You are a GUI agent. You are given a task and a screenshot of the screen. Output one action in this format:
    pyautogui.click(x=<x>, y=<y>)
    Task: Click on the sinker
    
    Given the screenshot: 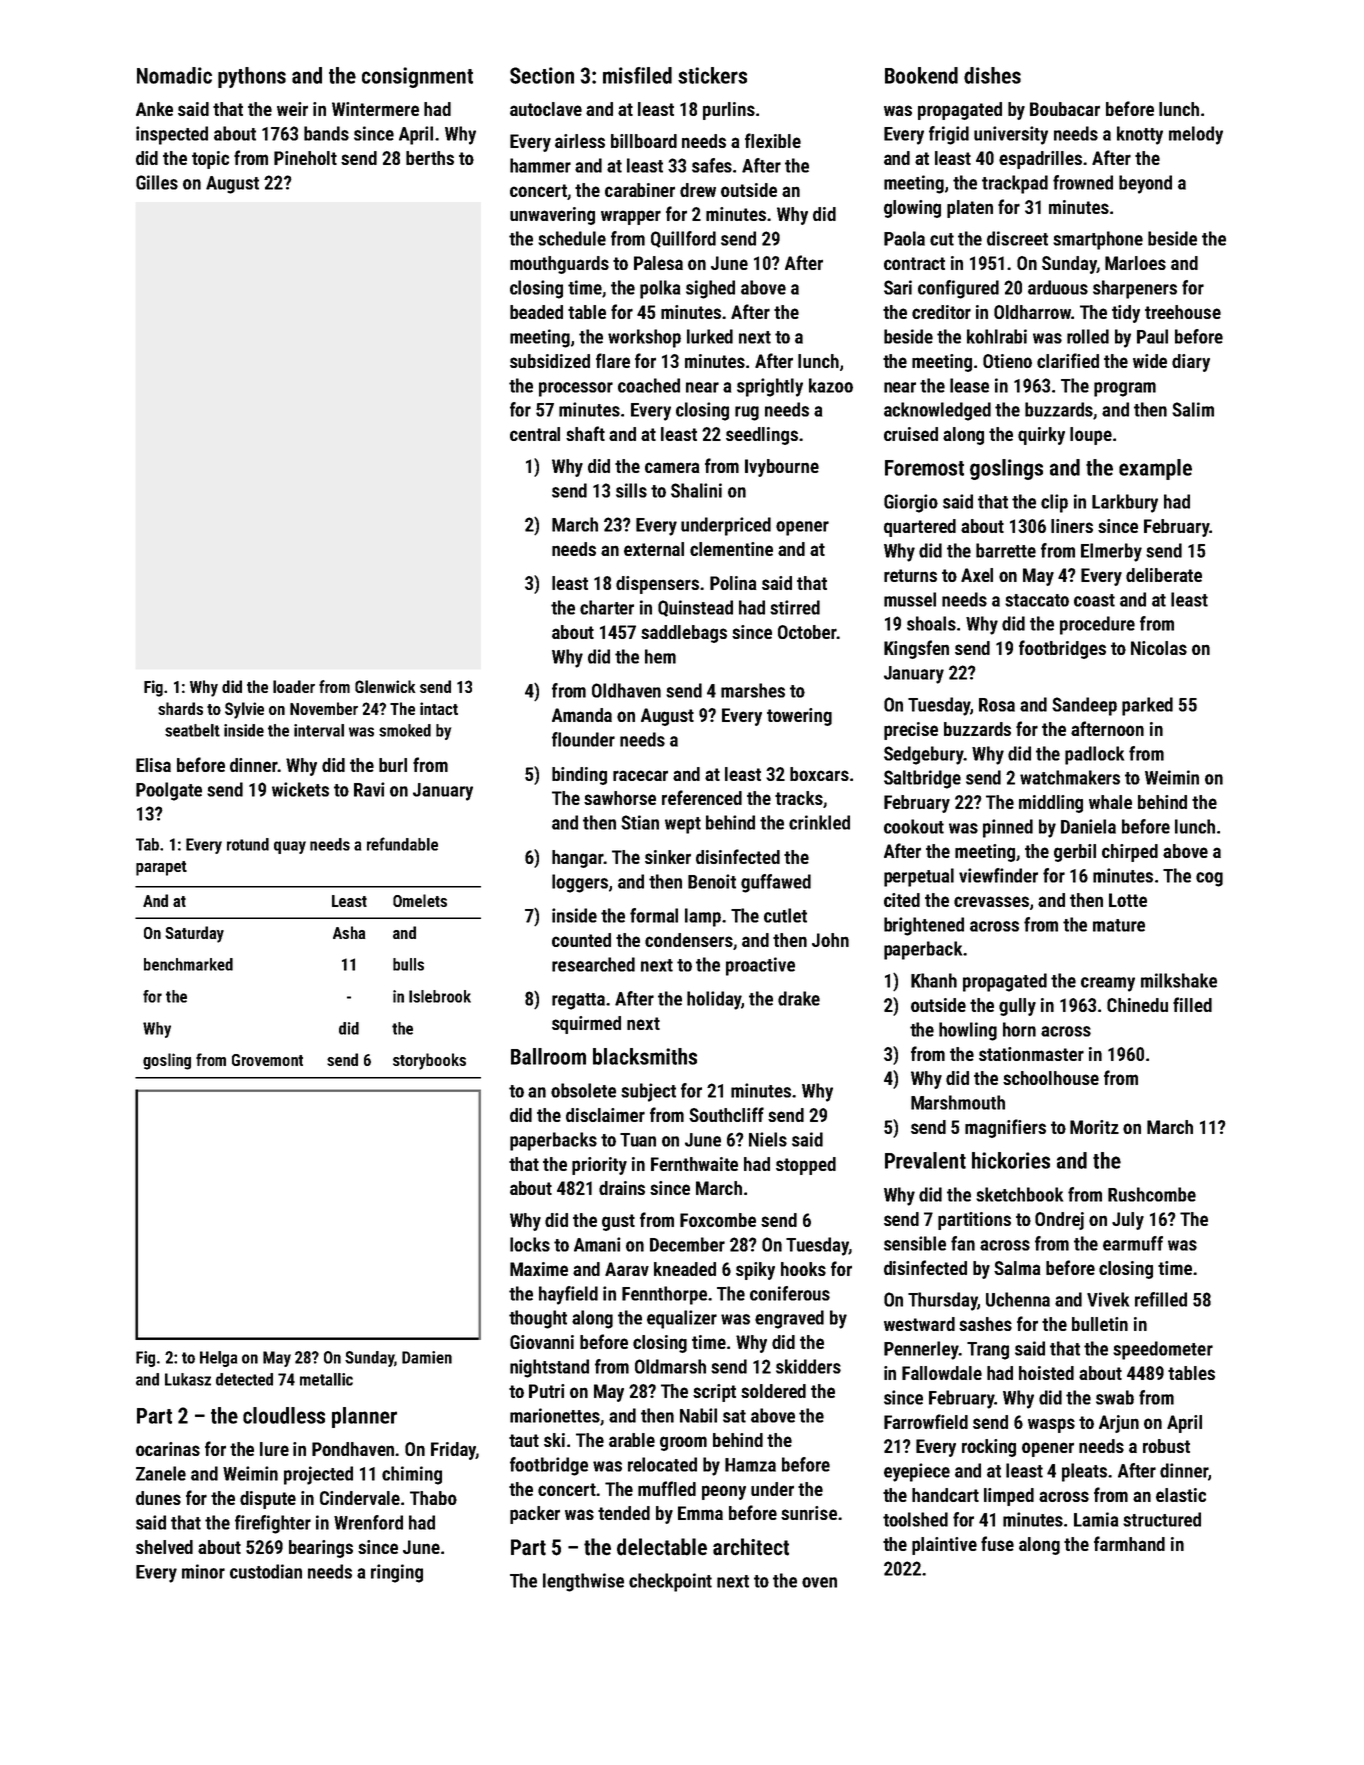 What is the action you would take?
    pyautogui.click(x=668, y=857)
